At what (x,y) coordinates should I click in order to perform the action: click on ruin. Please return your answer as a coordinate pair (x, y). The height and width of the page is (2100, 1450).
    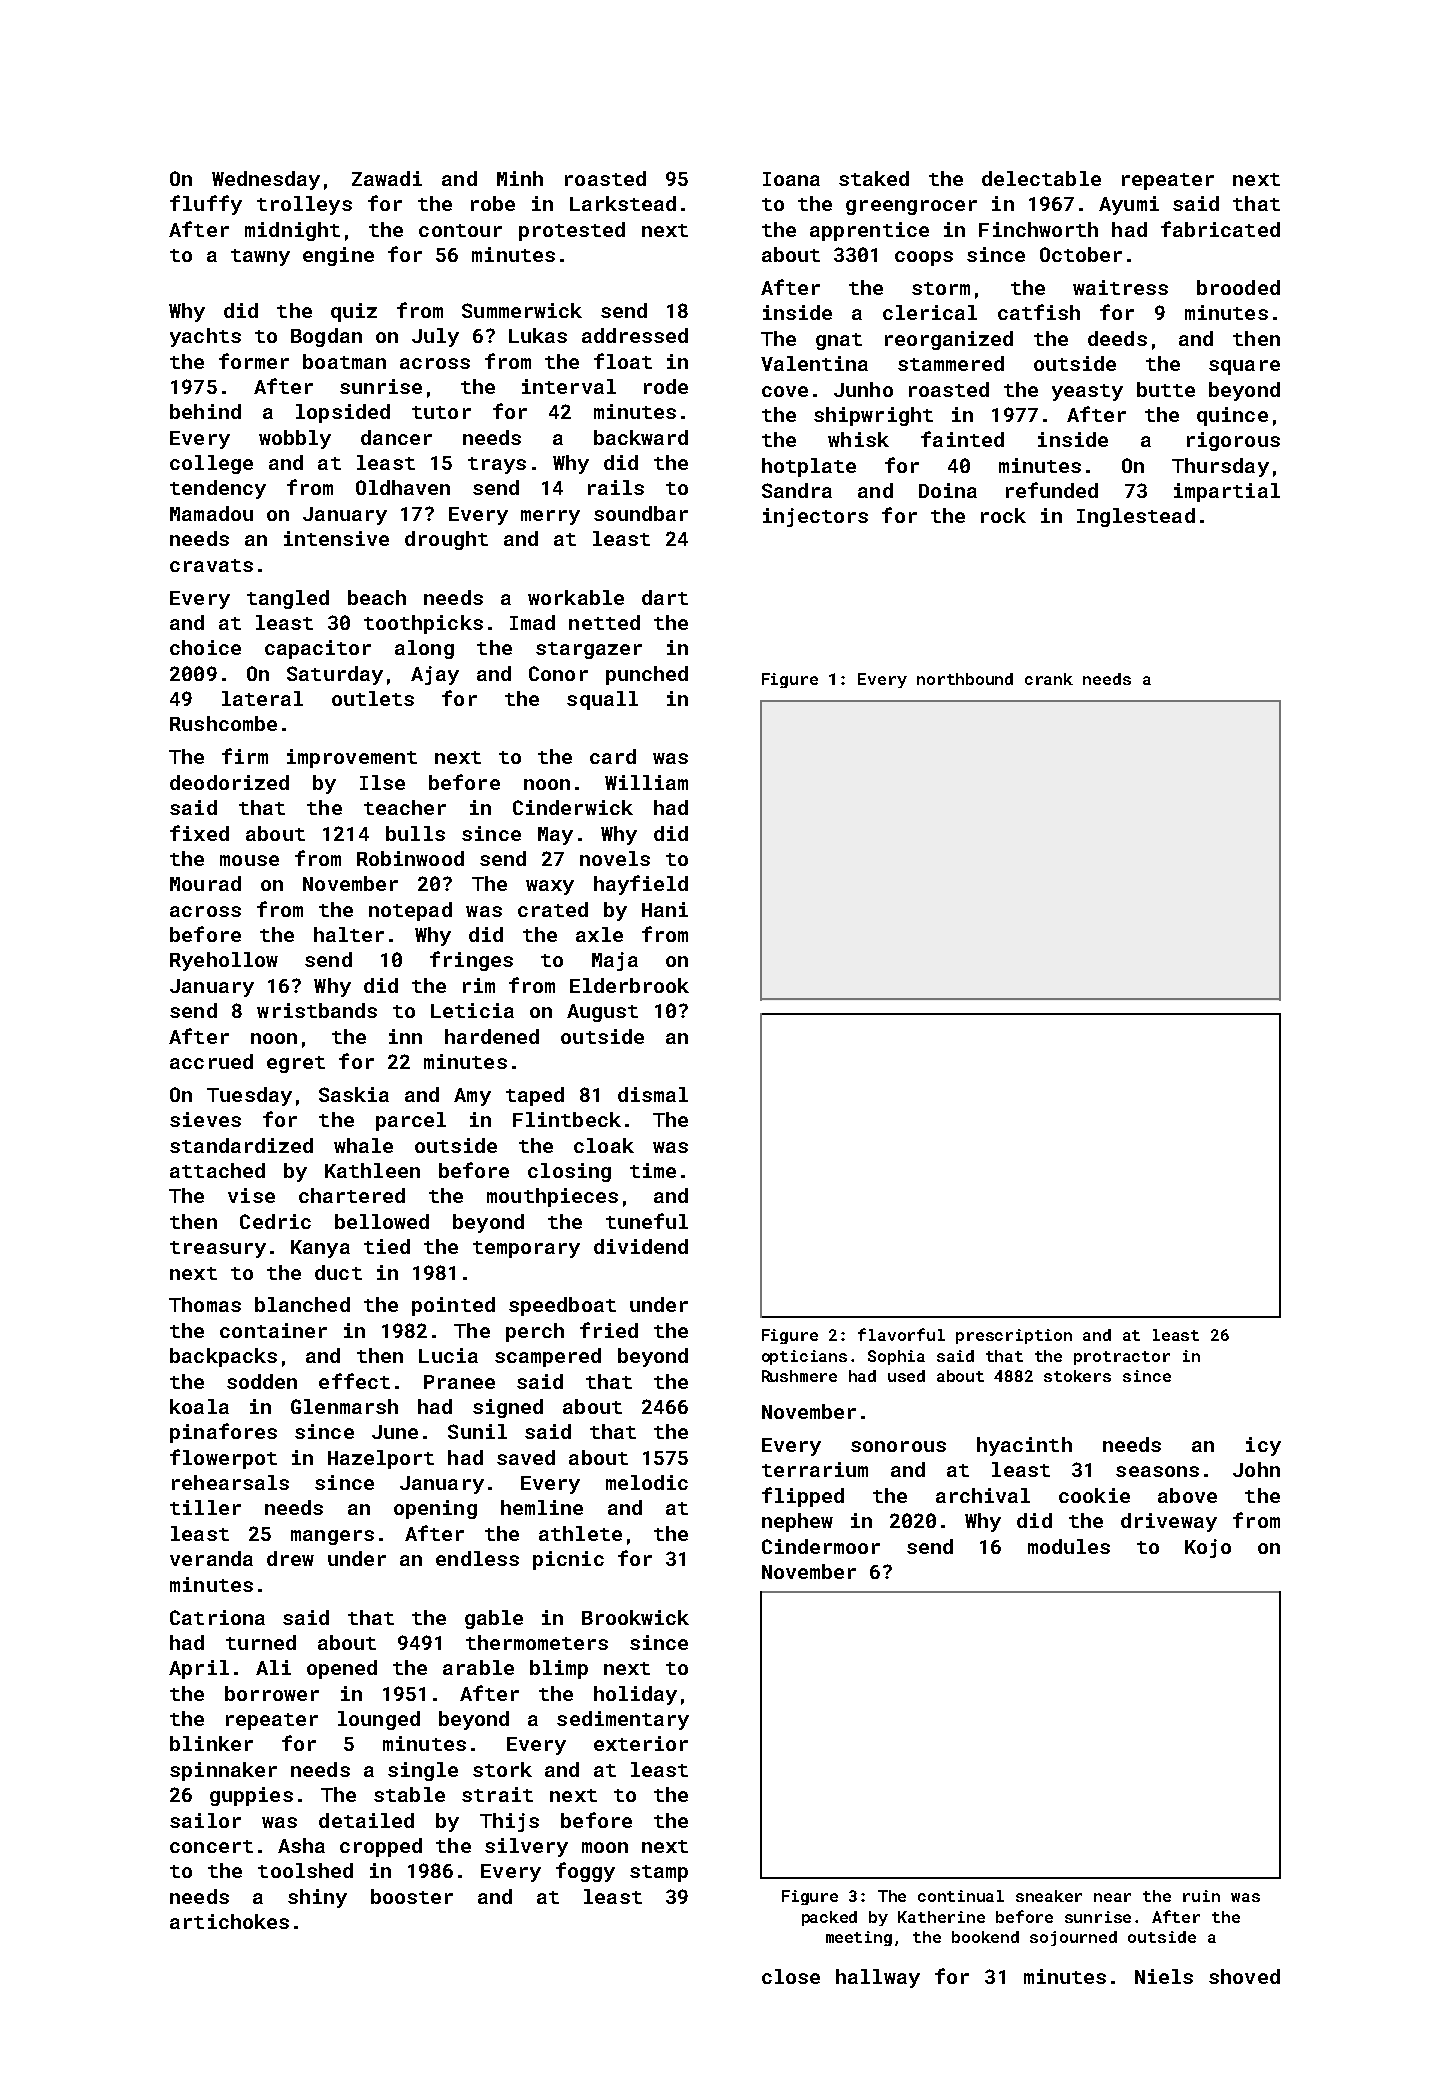
    Looking at the image, I should click on (1201, 1896).
